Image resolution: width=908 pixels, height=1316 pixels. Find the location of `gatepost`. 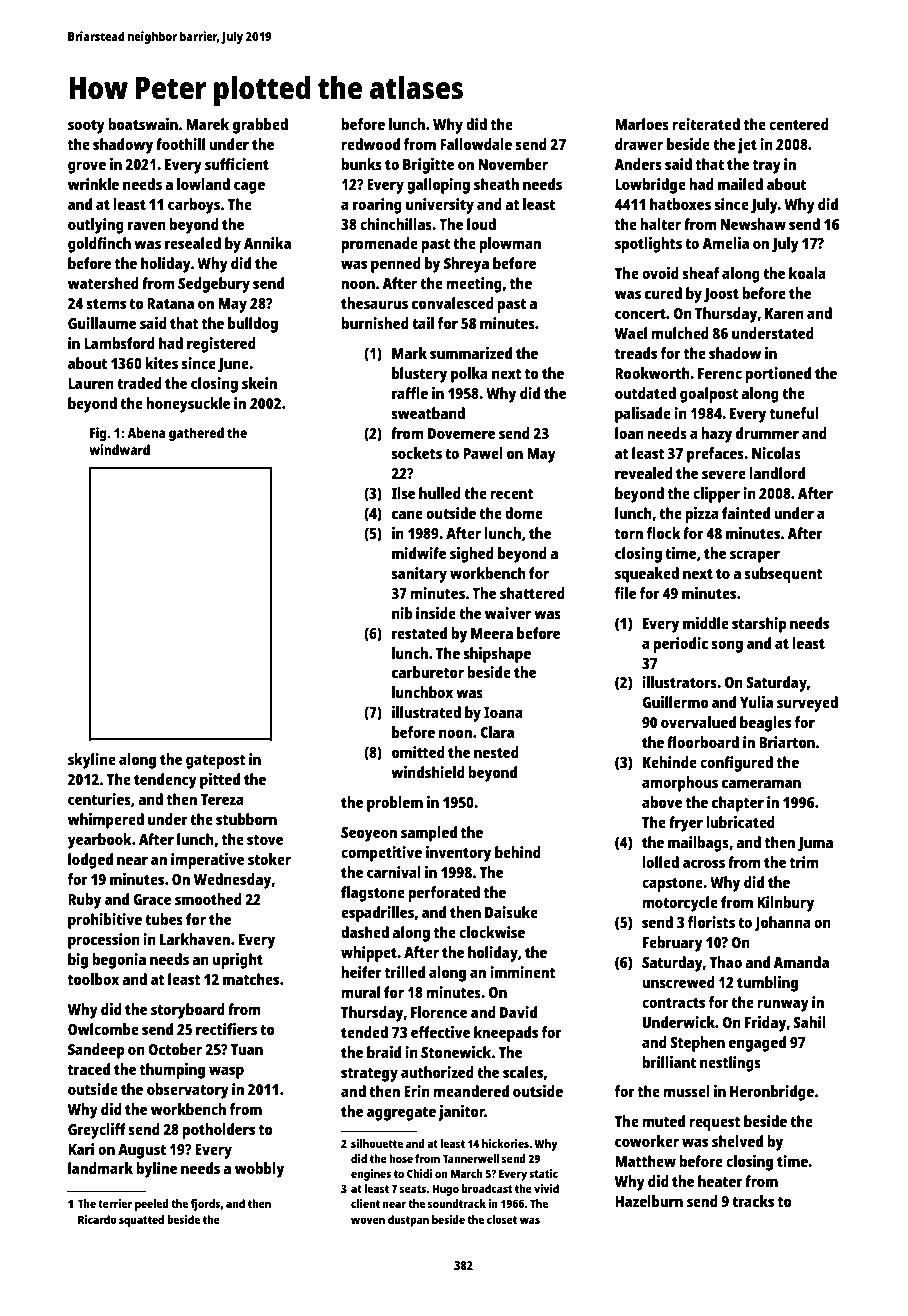

gatepost is located at coordinates (216, 762).
